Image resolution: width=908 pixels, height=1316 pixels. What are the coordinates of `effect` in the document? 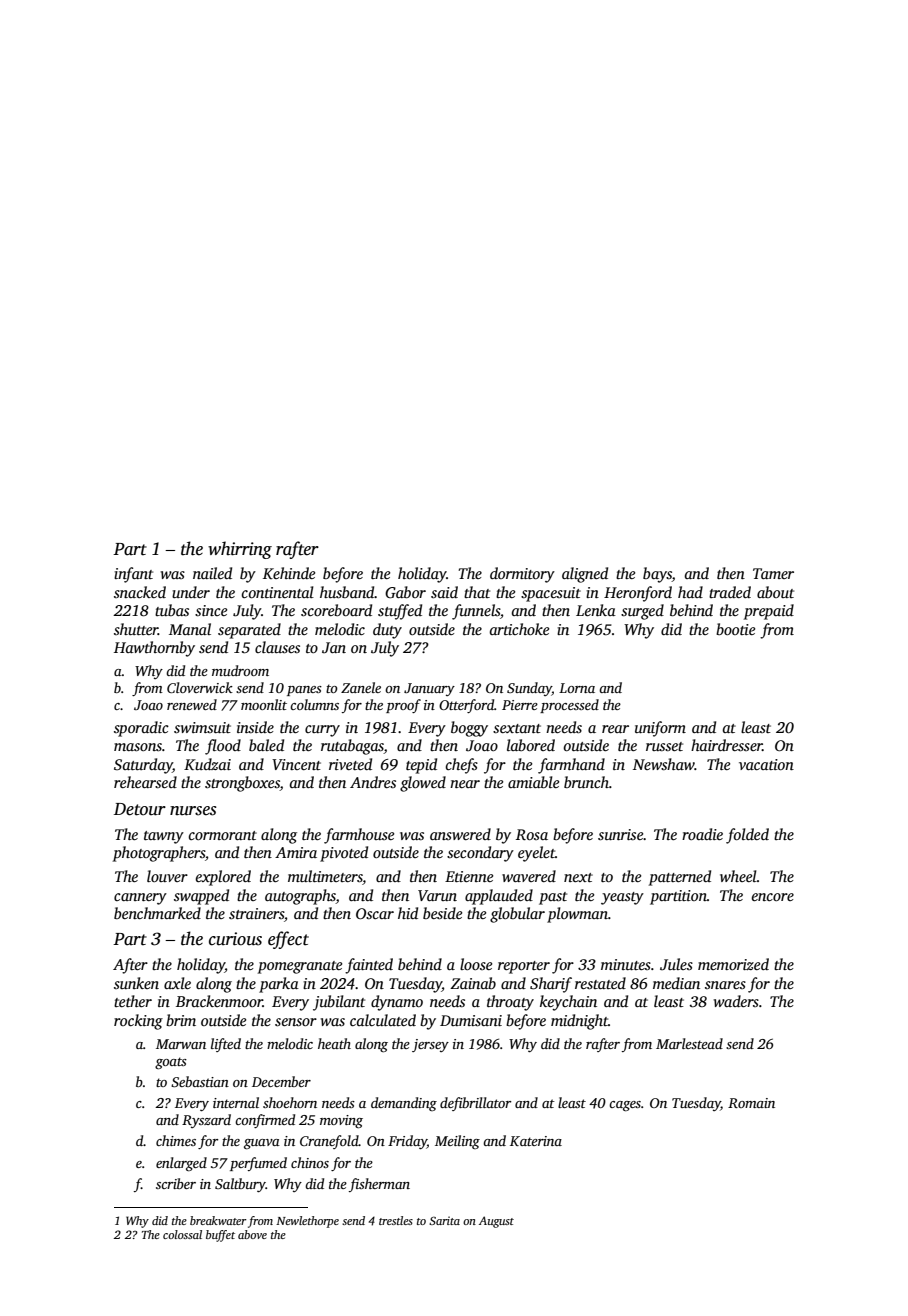 It's located at (288, 940).
